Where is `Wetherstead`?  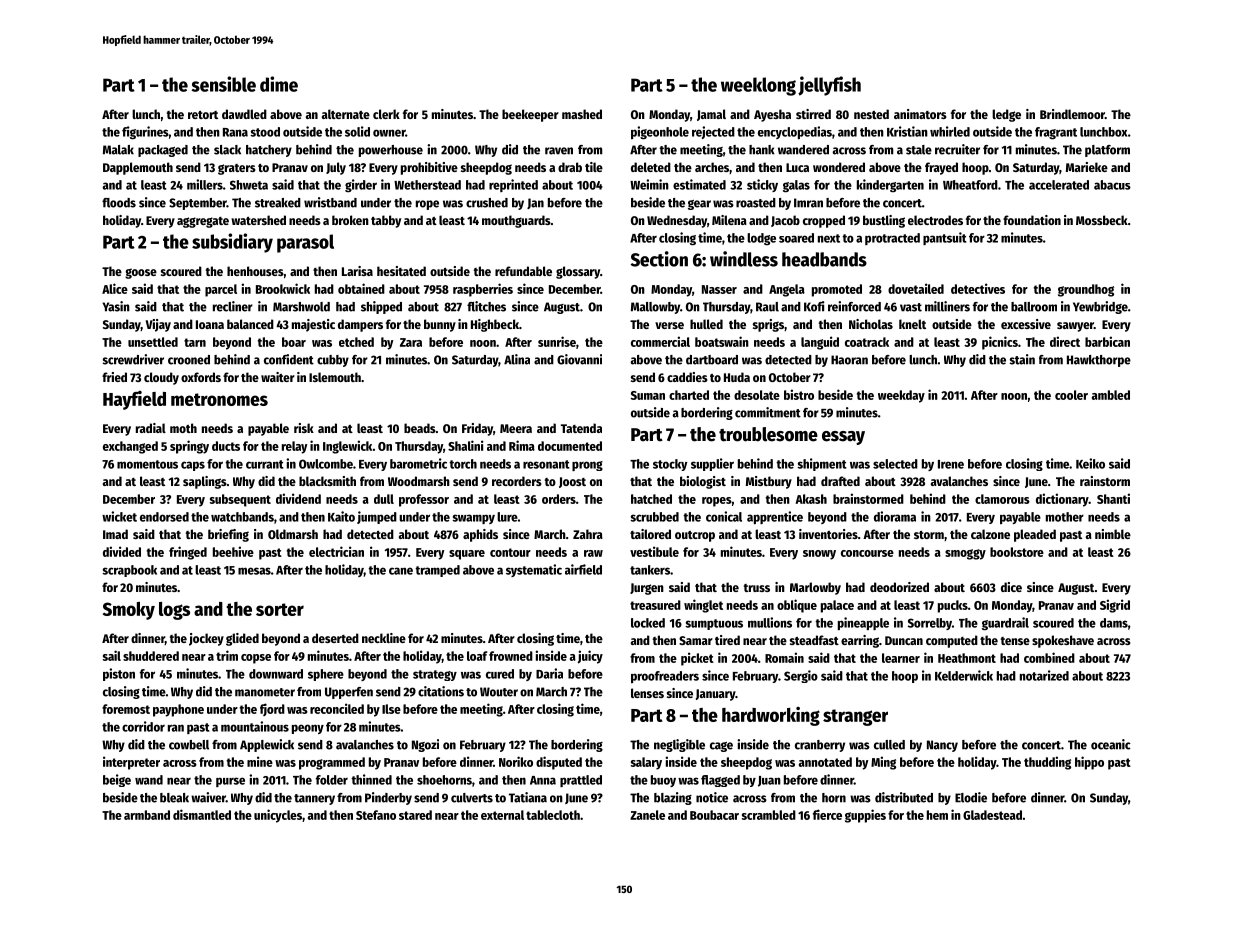 Wetherstead is located at coordinates (427, 185).
